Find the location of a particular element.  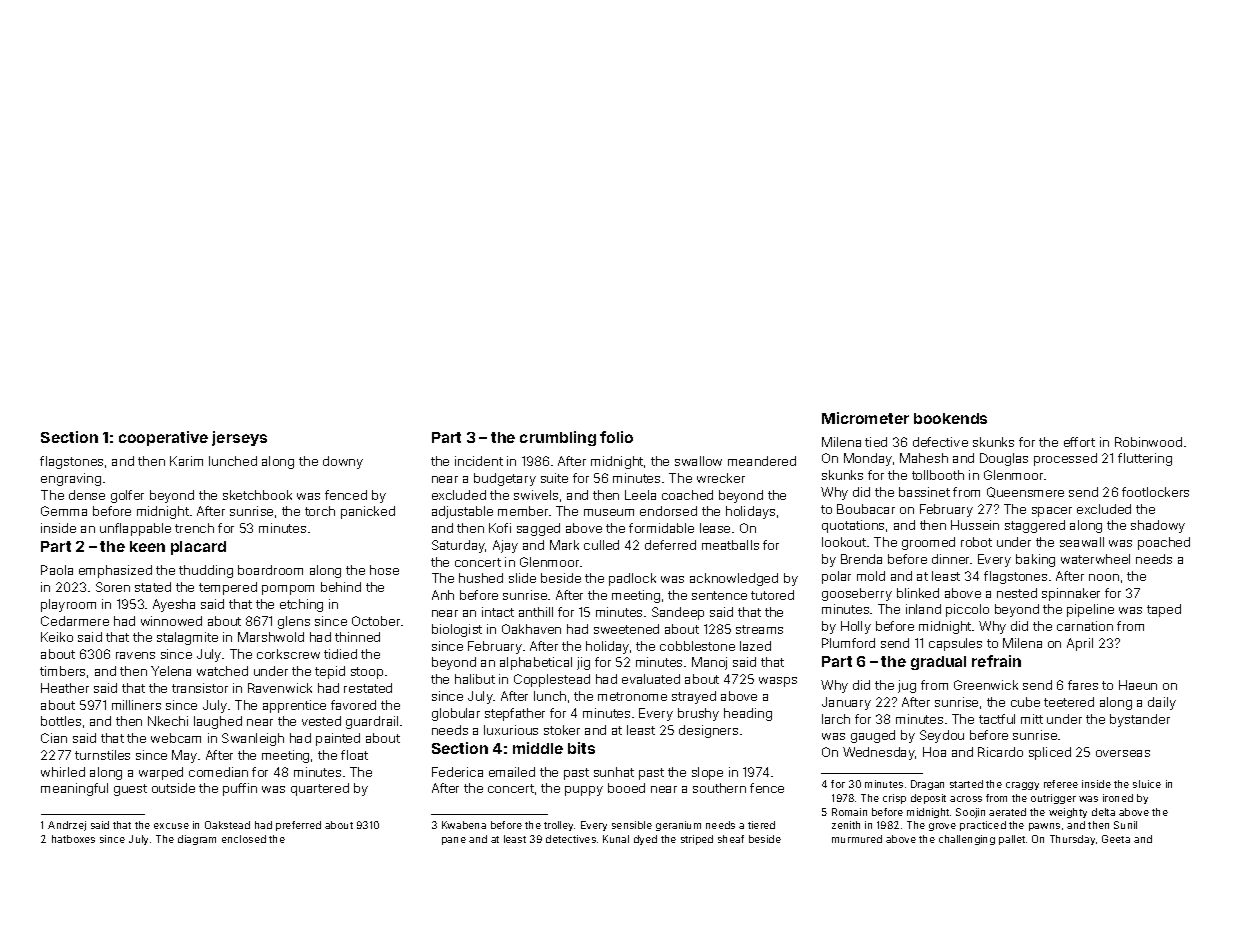

cooperative is located at coordinates (163, 438).
